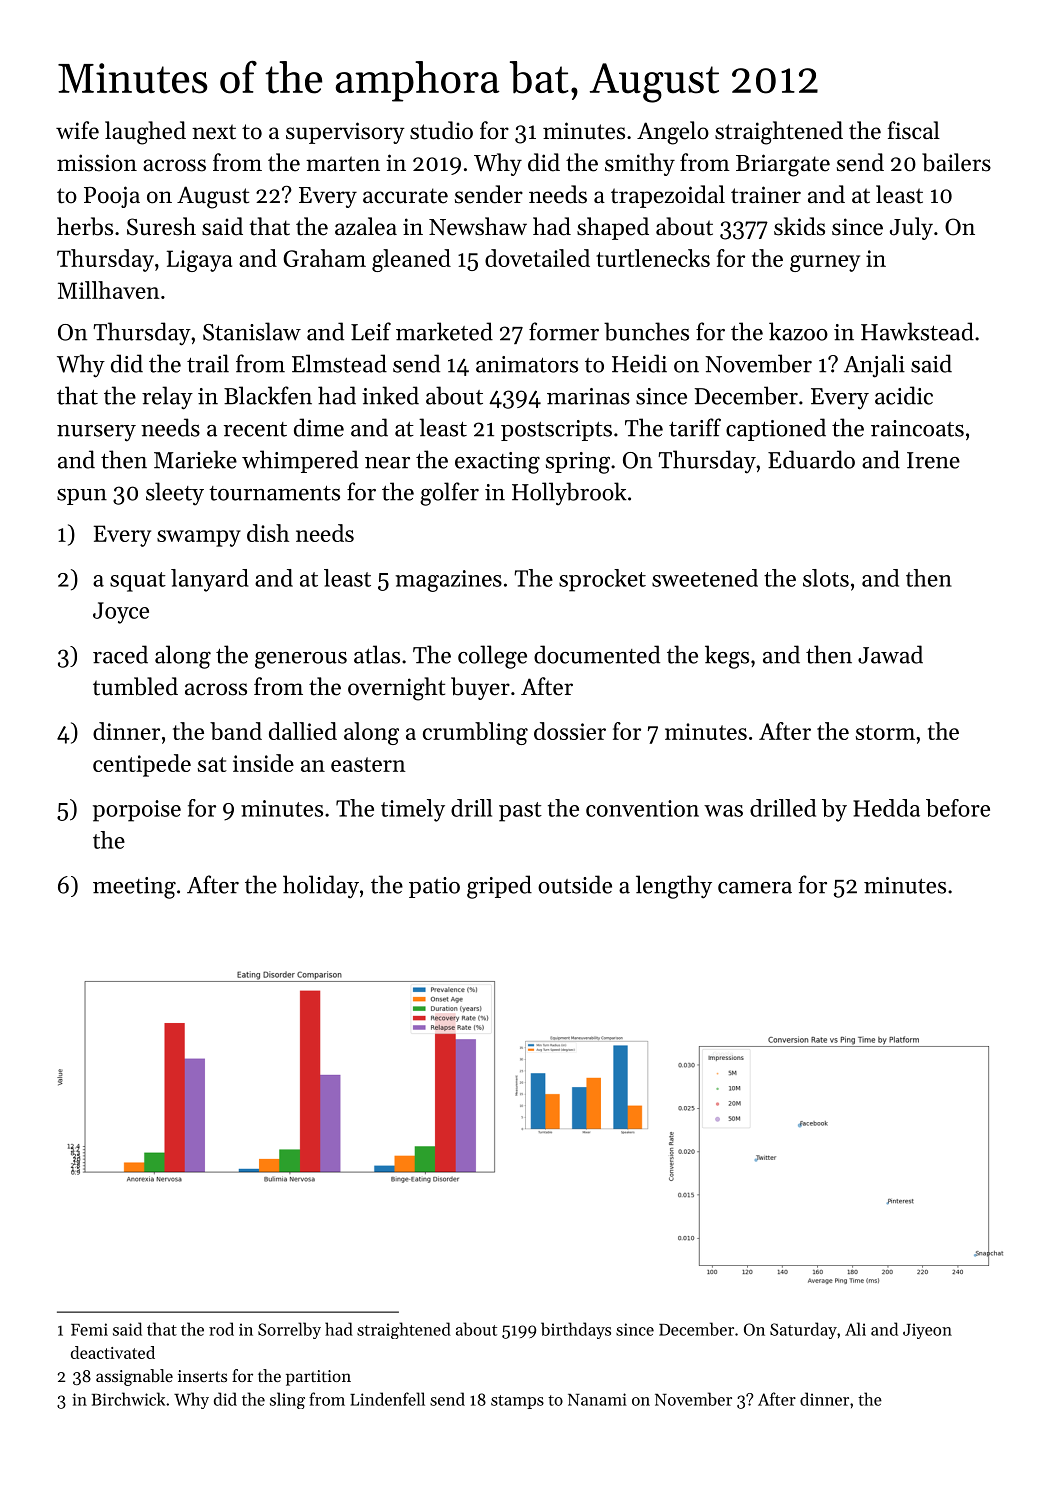  I want to click on Hedda, so click(886, 808).
